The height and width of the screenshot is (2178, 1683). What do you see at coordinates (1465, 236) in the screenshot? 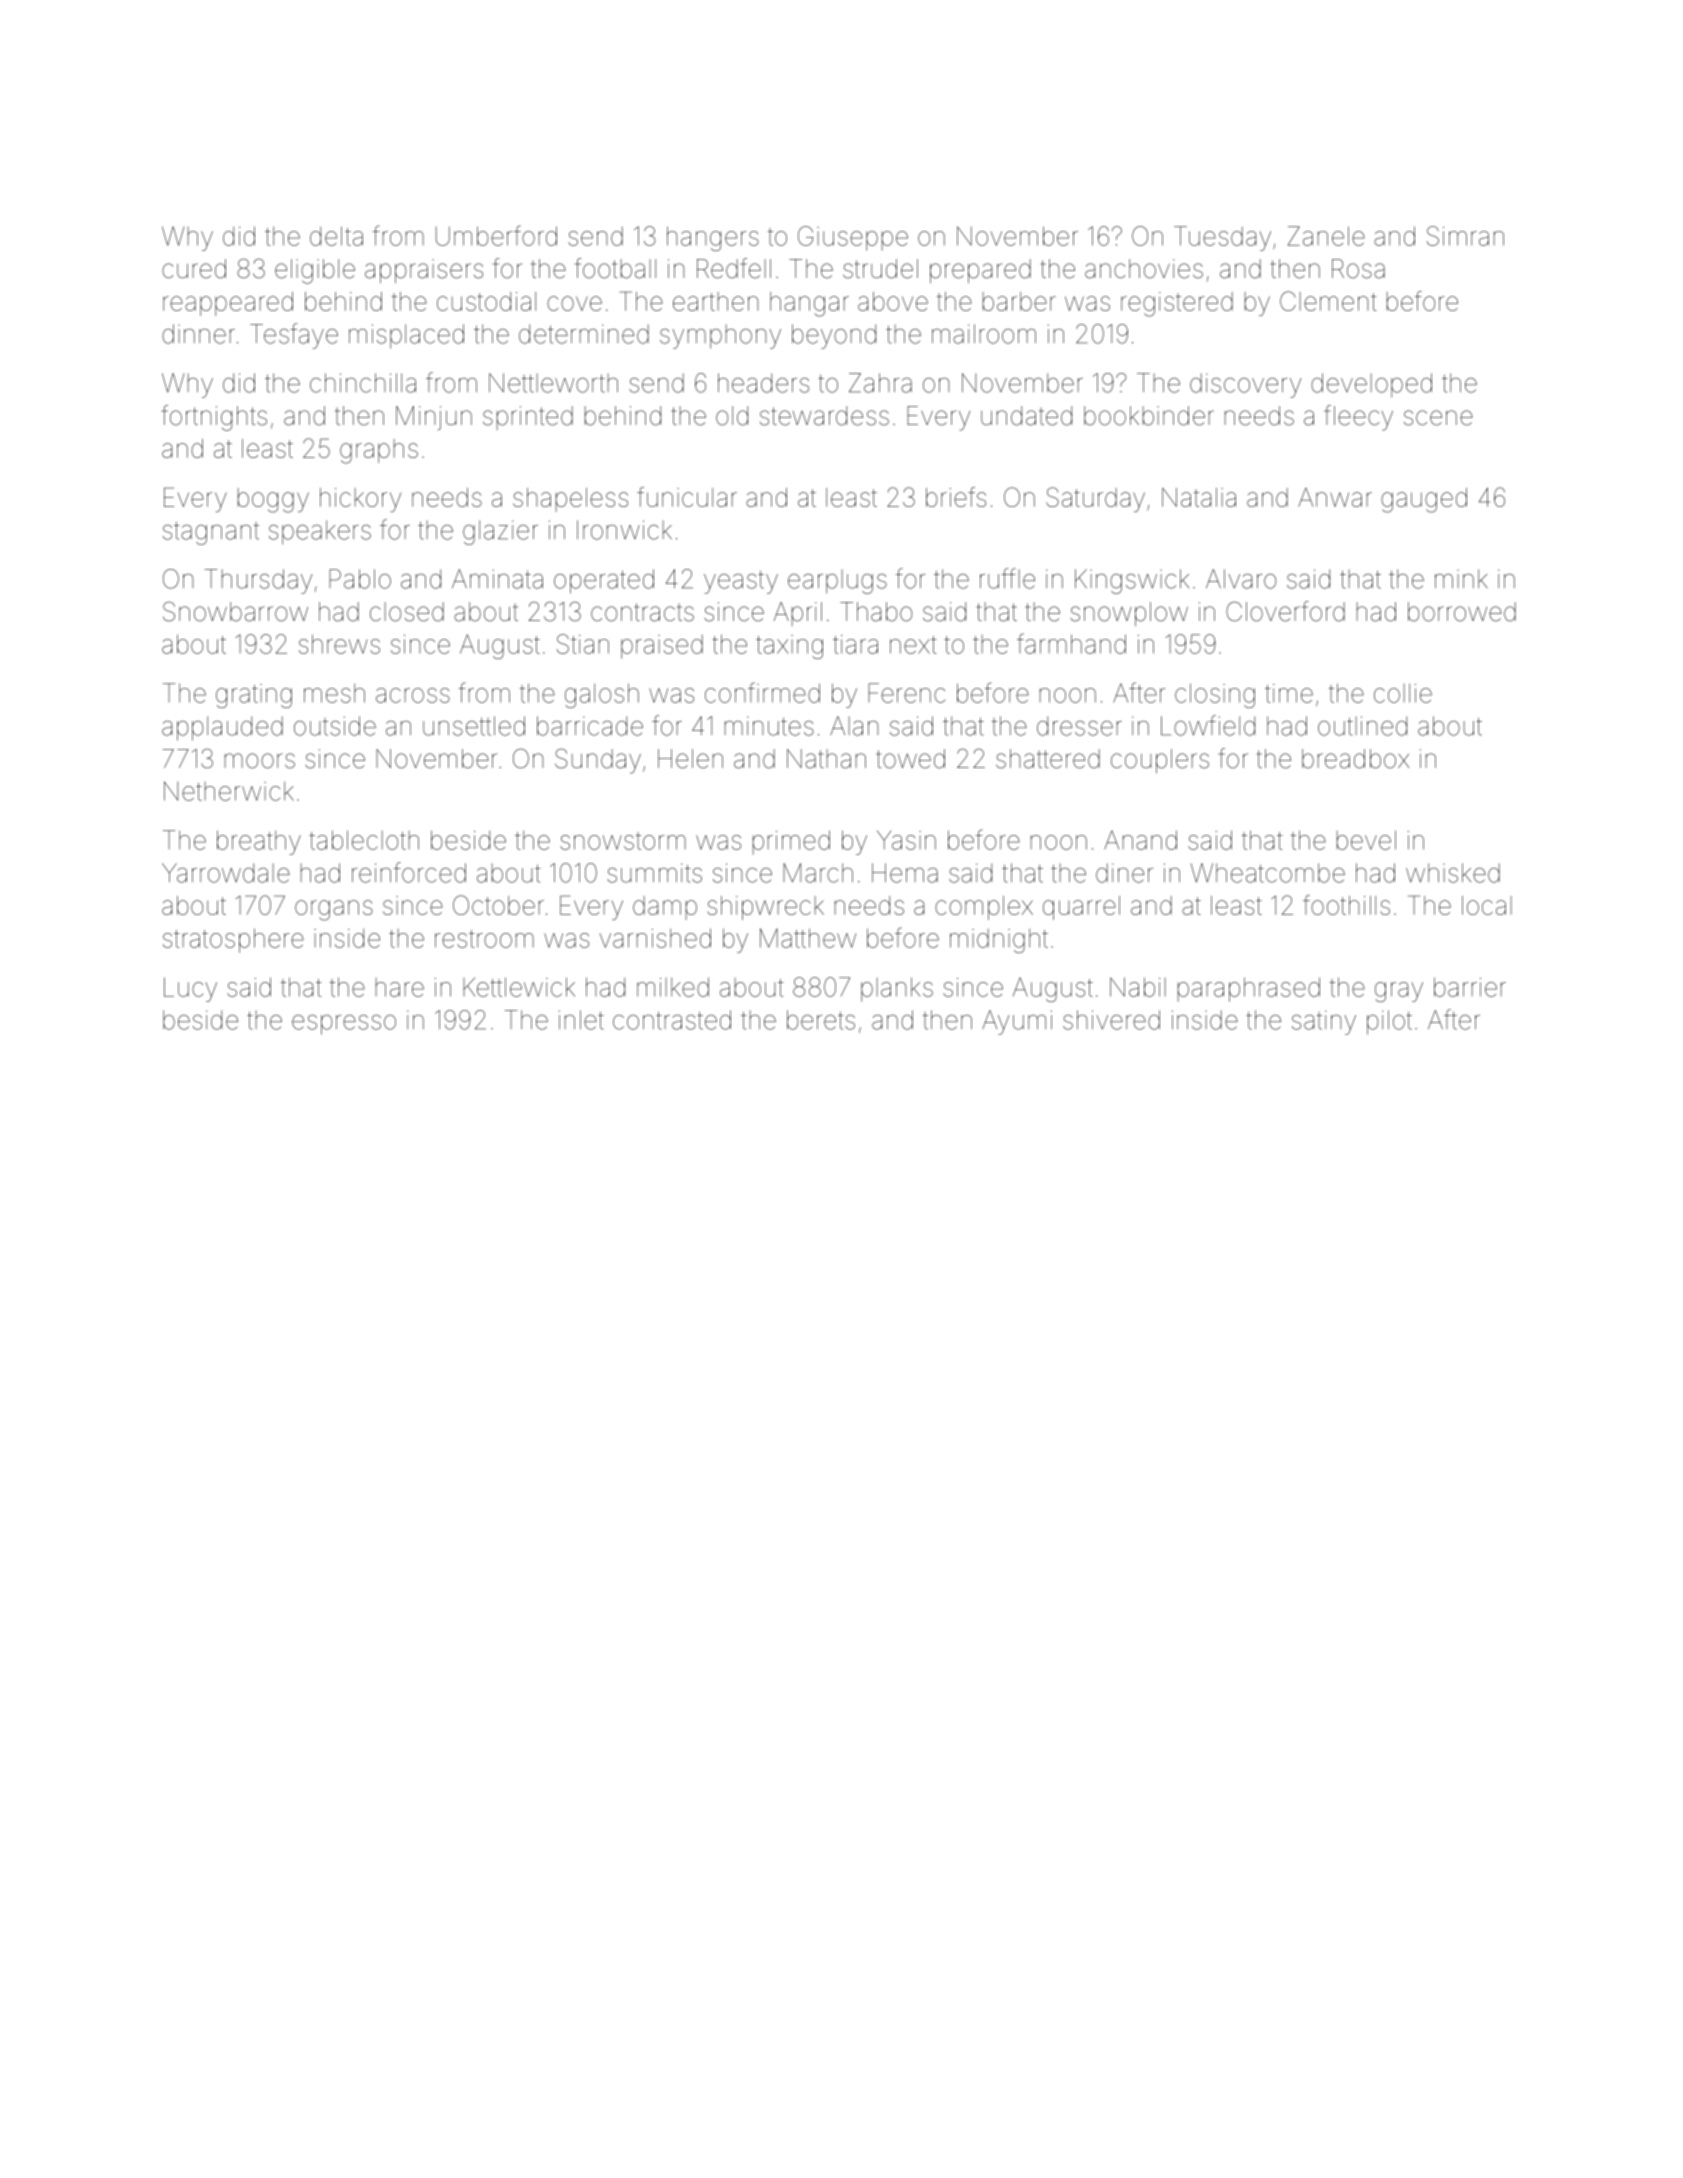
I see `Simran` at bounding box center [1465, 236].
